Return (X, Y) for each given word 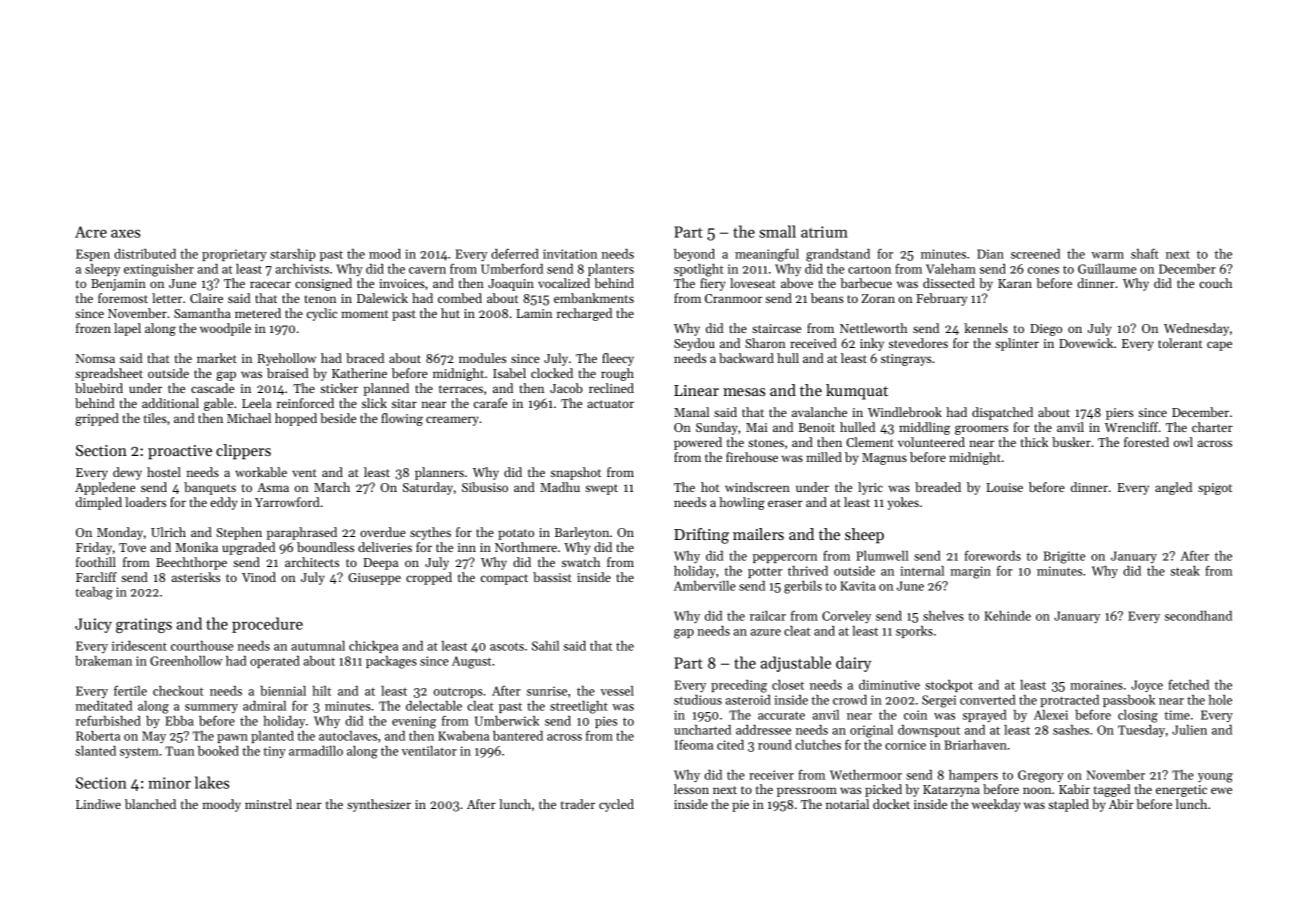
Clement (870, 442)
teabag (94, 593)
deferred (515, 254)
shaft (1145, 253)
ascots (507, 646)
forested (1146, 442)
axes (125, 233)
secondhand (1198, 616)
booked (218, 751)
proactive (180, 452)
